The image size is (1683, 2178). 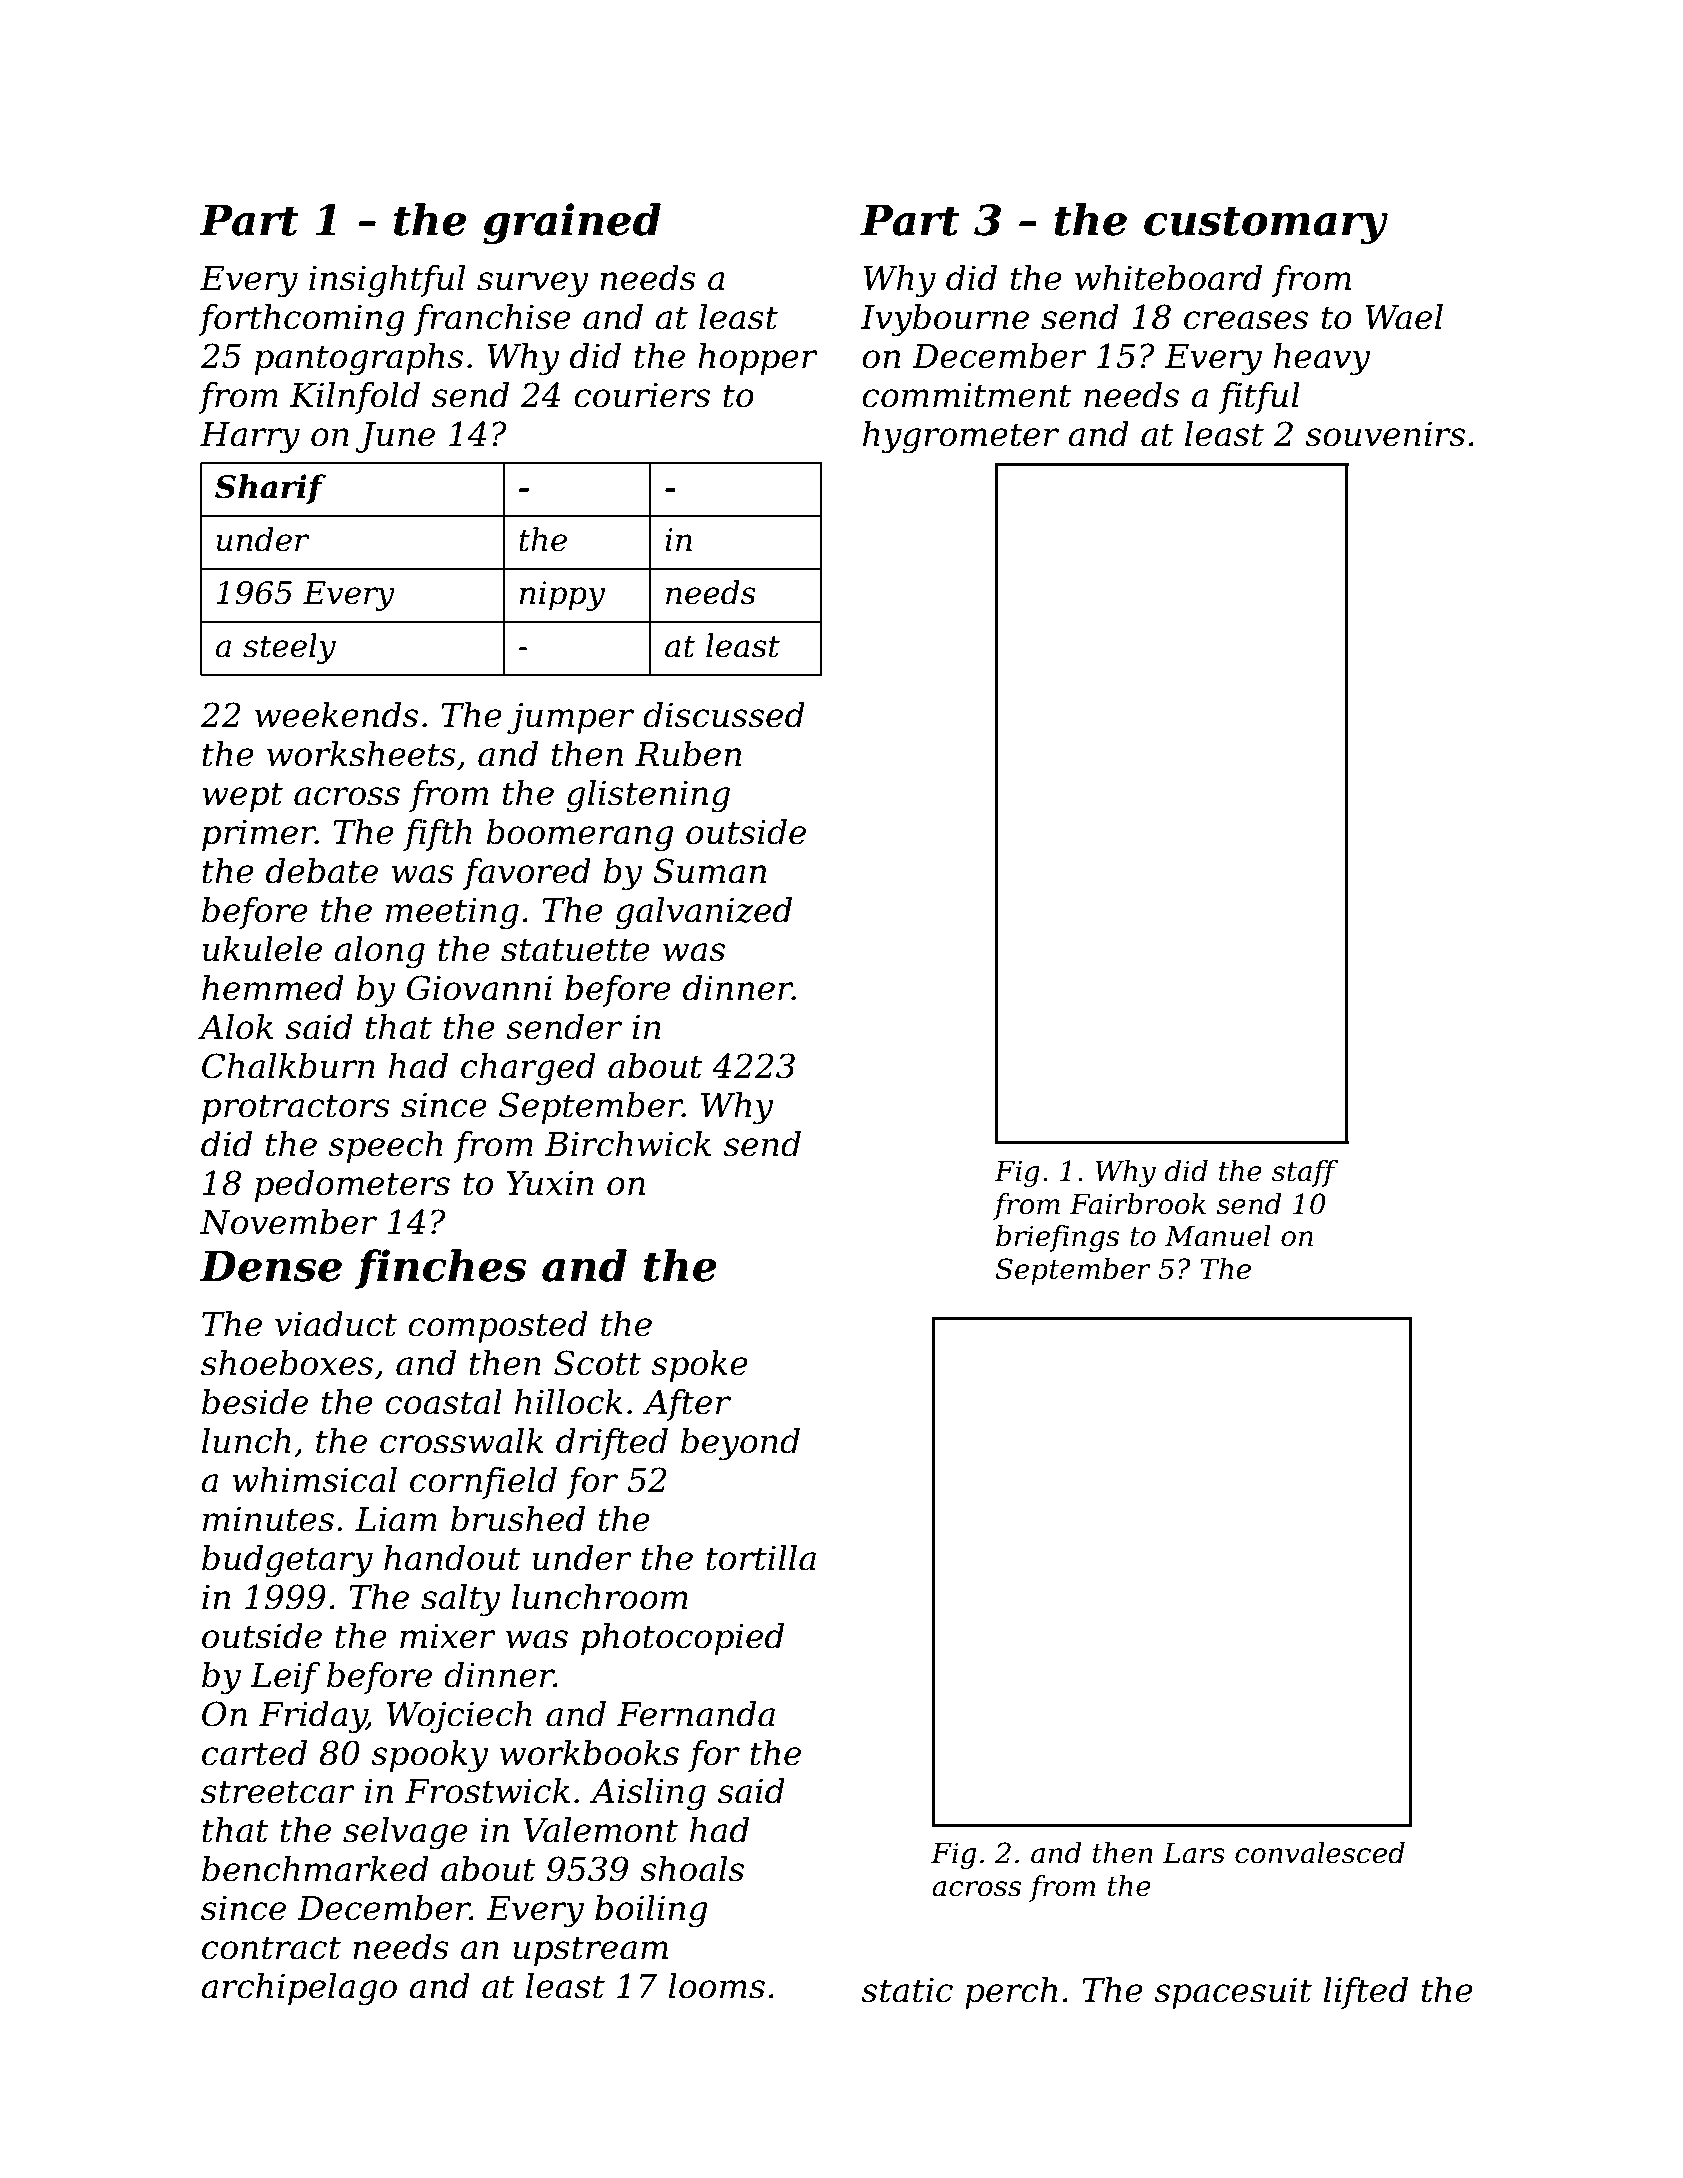 I want to click on spacesuit, so click(x=1233, y=1993).
